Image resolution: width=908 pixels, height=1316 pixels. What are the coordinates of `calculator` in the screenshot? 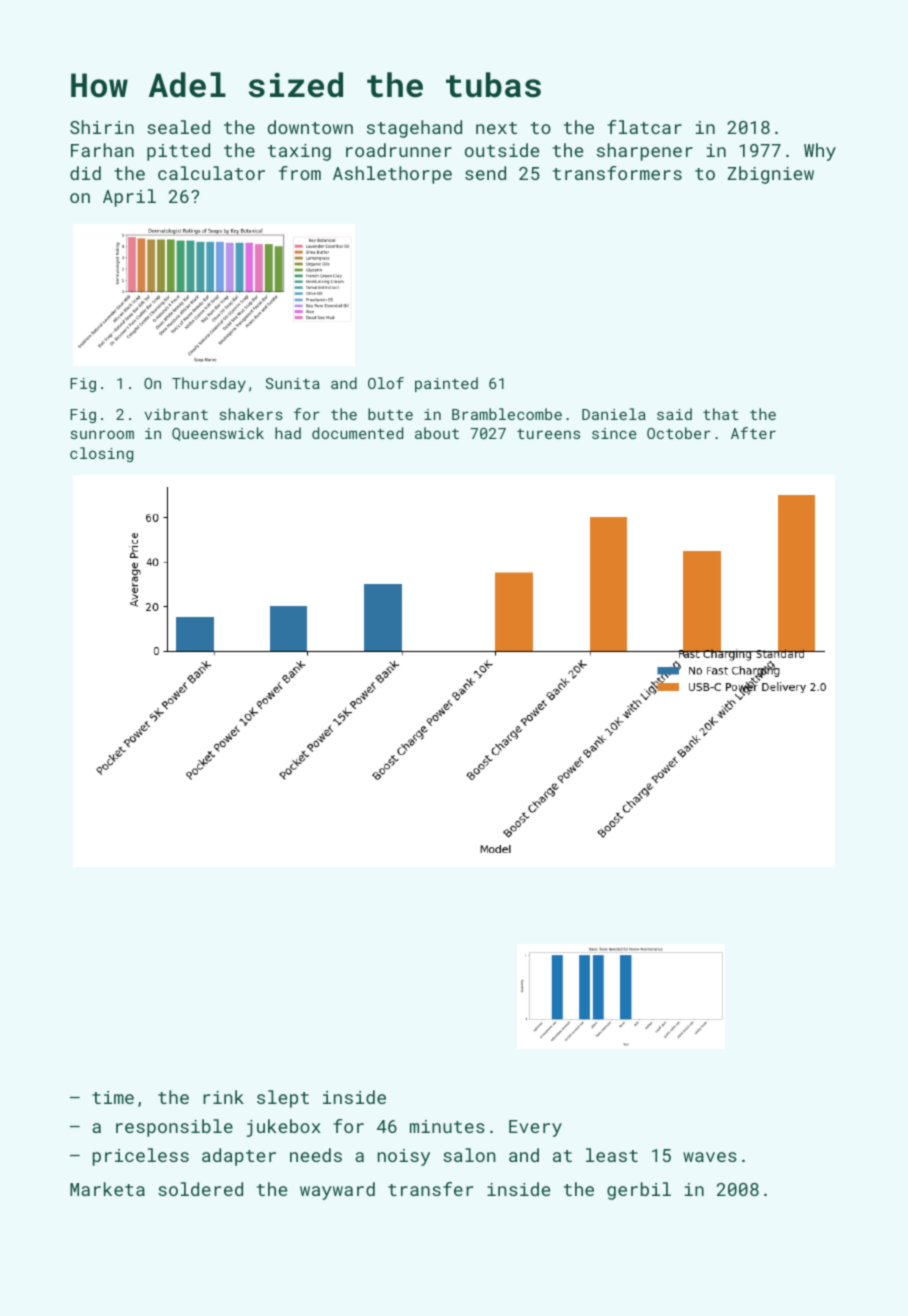 It's located at (211, 173).
